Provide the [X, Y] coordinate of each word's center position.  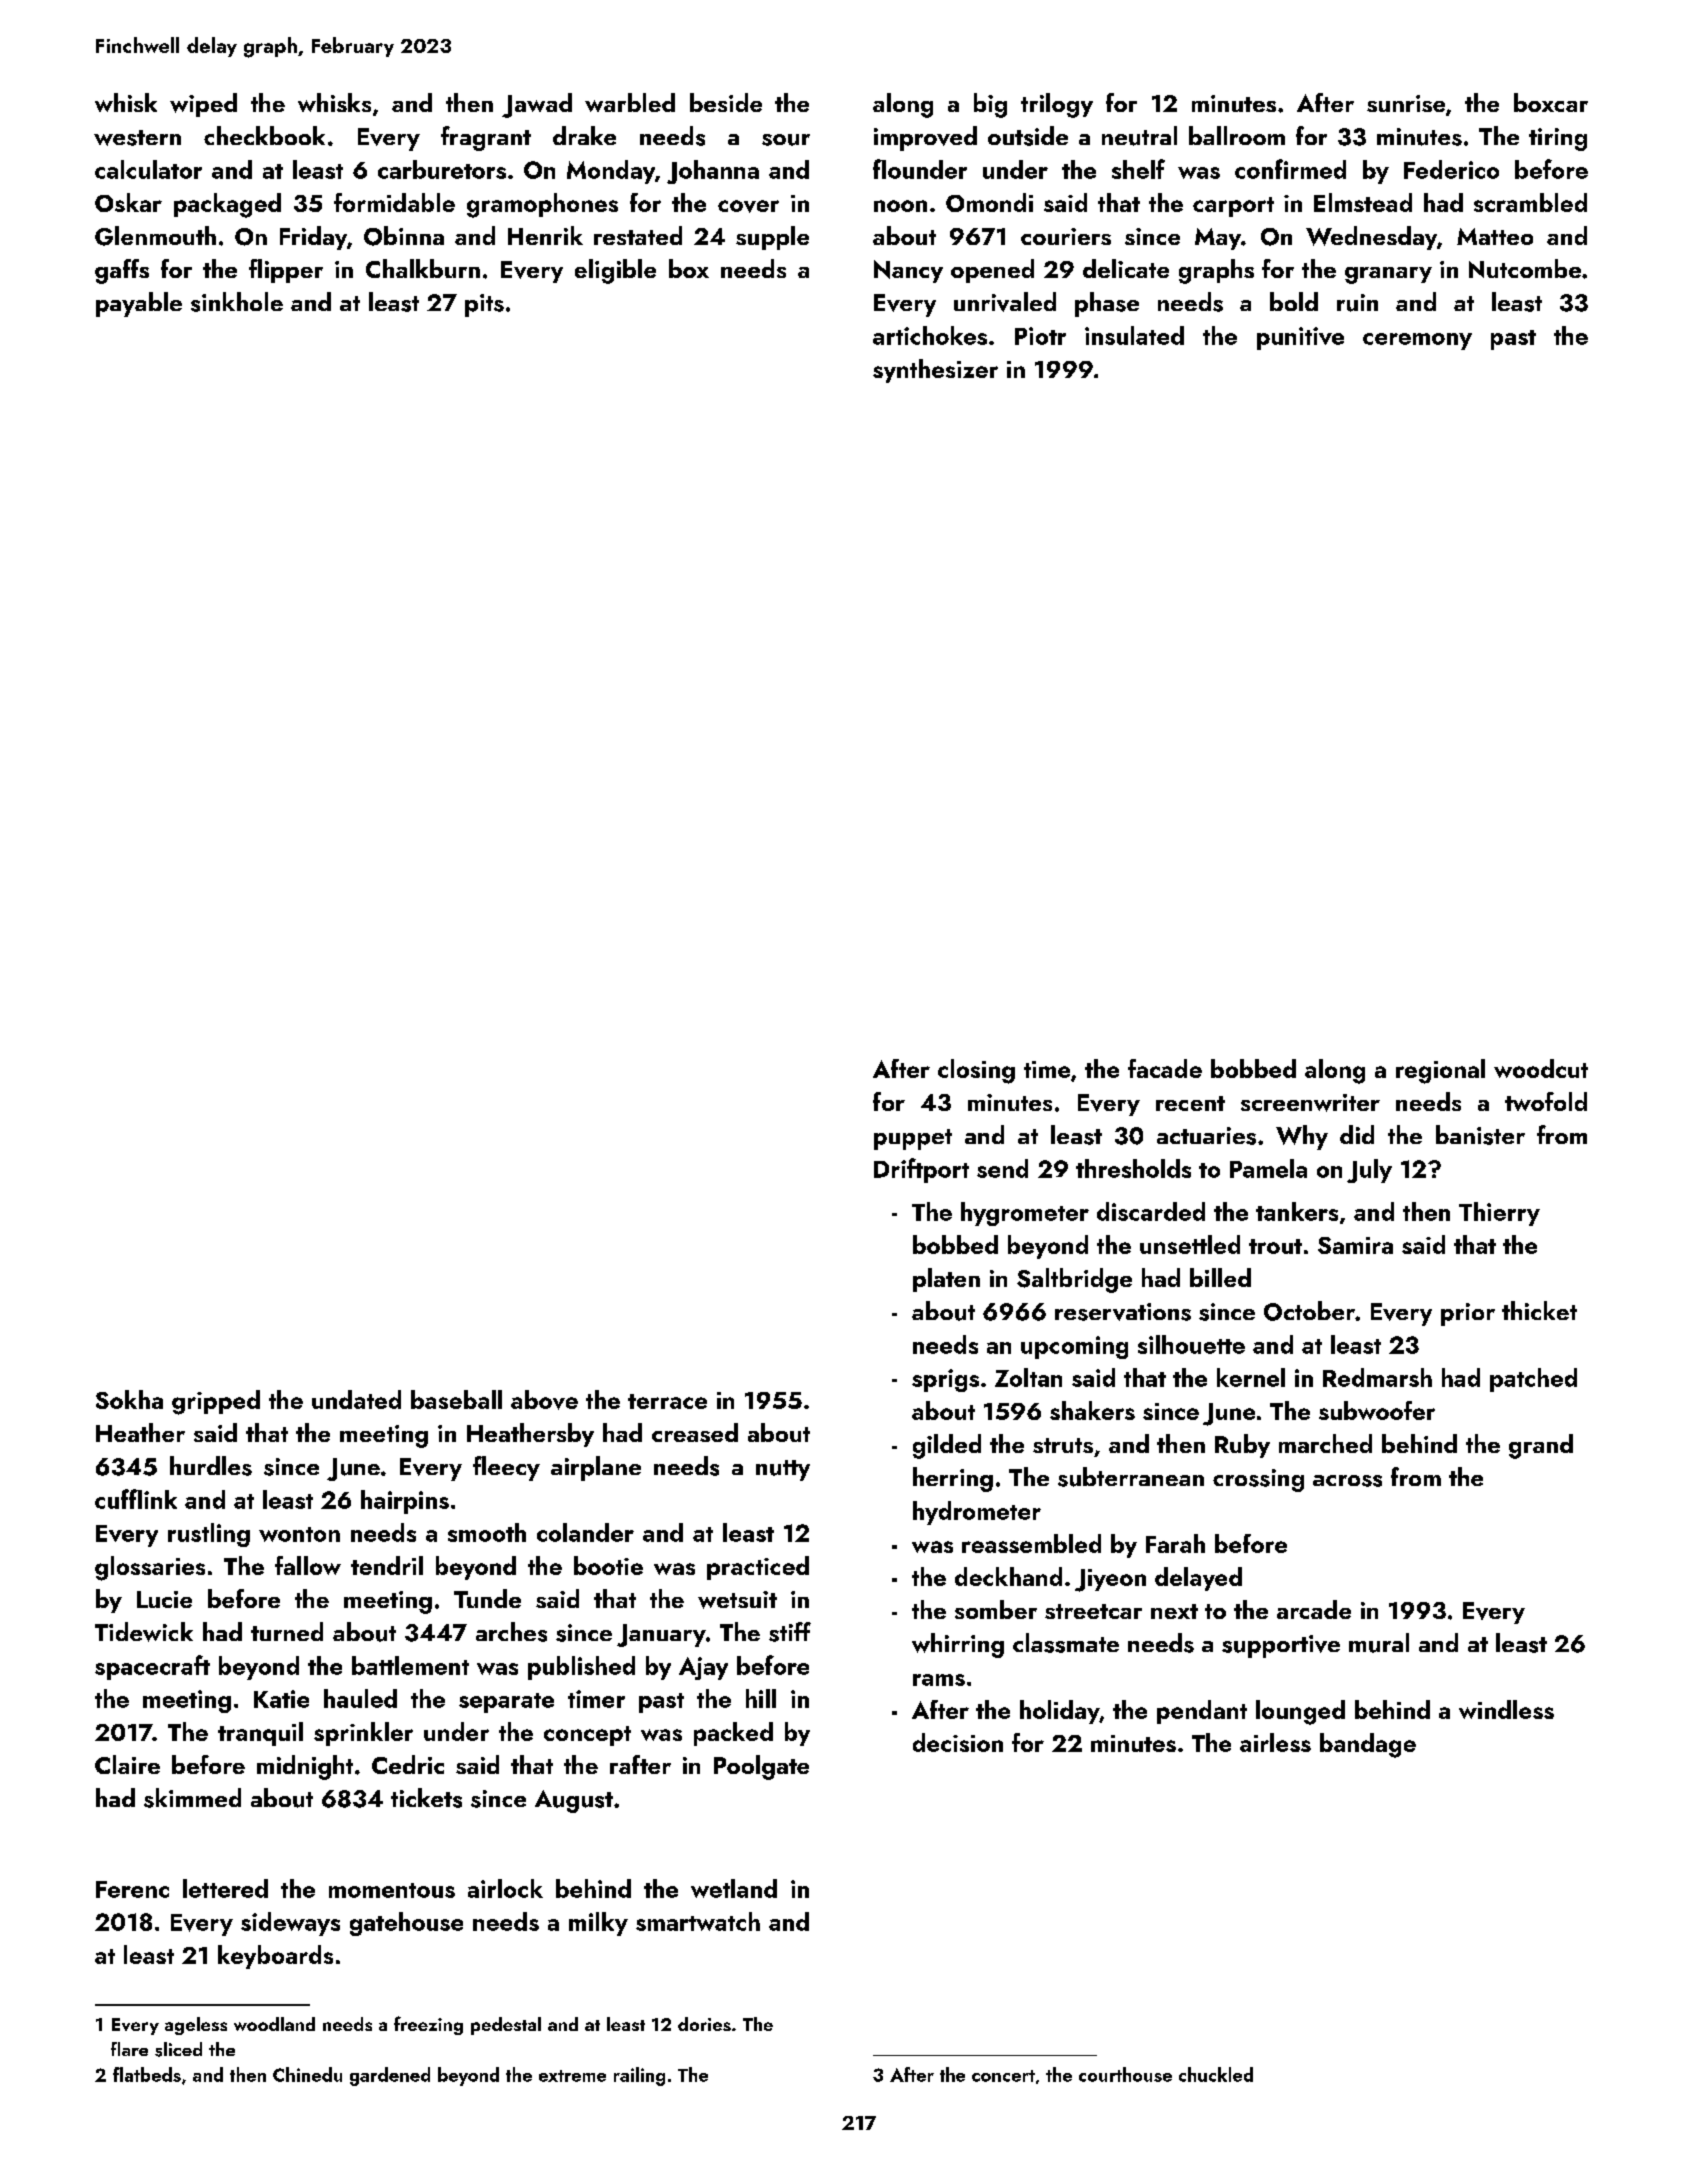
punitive [1300, 338]
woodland [274, 2024]
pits [484, 305]
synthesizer [935, 371]
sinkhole [237, 302]
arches [511, 1632]
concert [1003, 2076]
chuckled [1216, 2074]
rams [939, 1680]
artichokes [930, 335]
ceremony [1417, 341]
